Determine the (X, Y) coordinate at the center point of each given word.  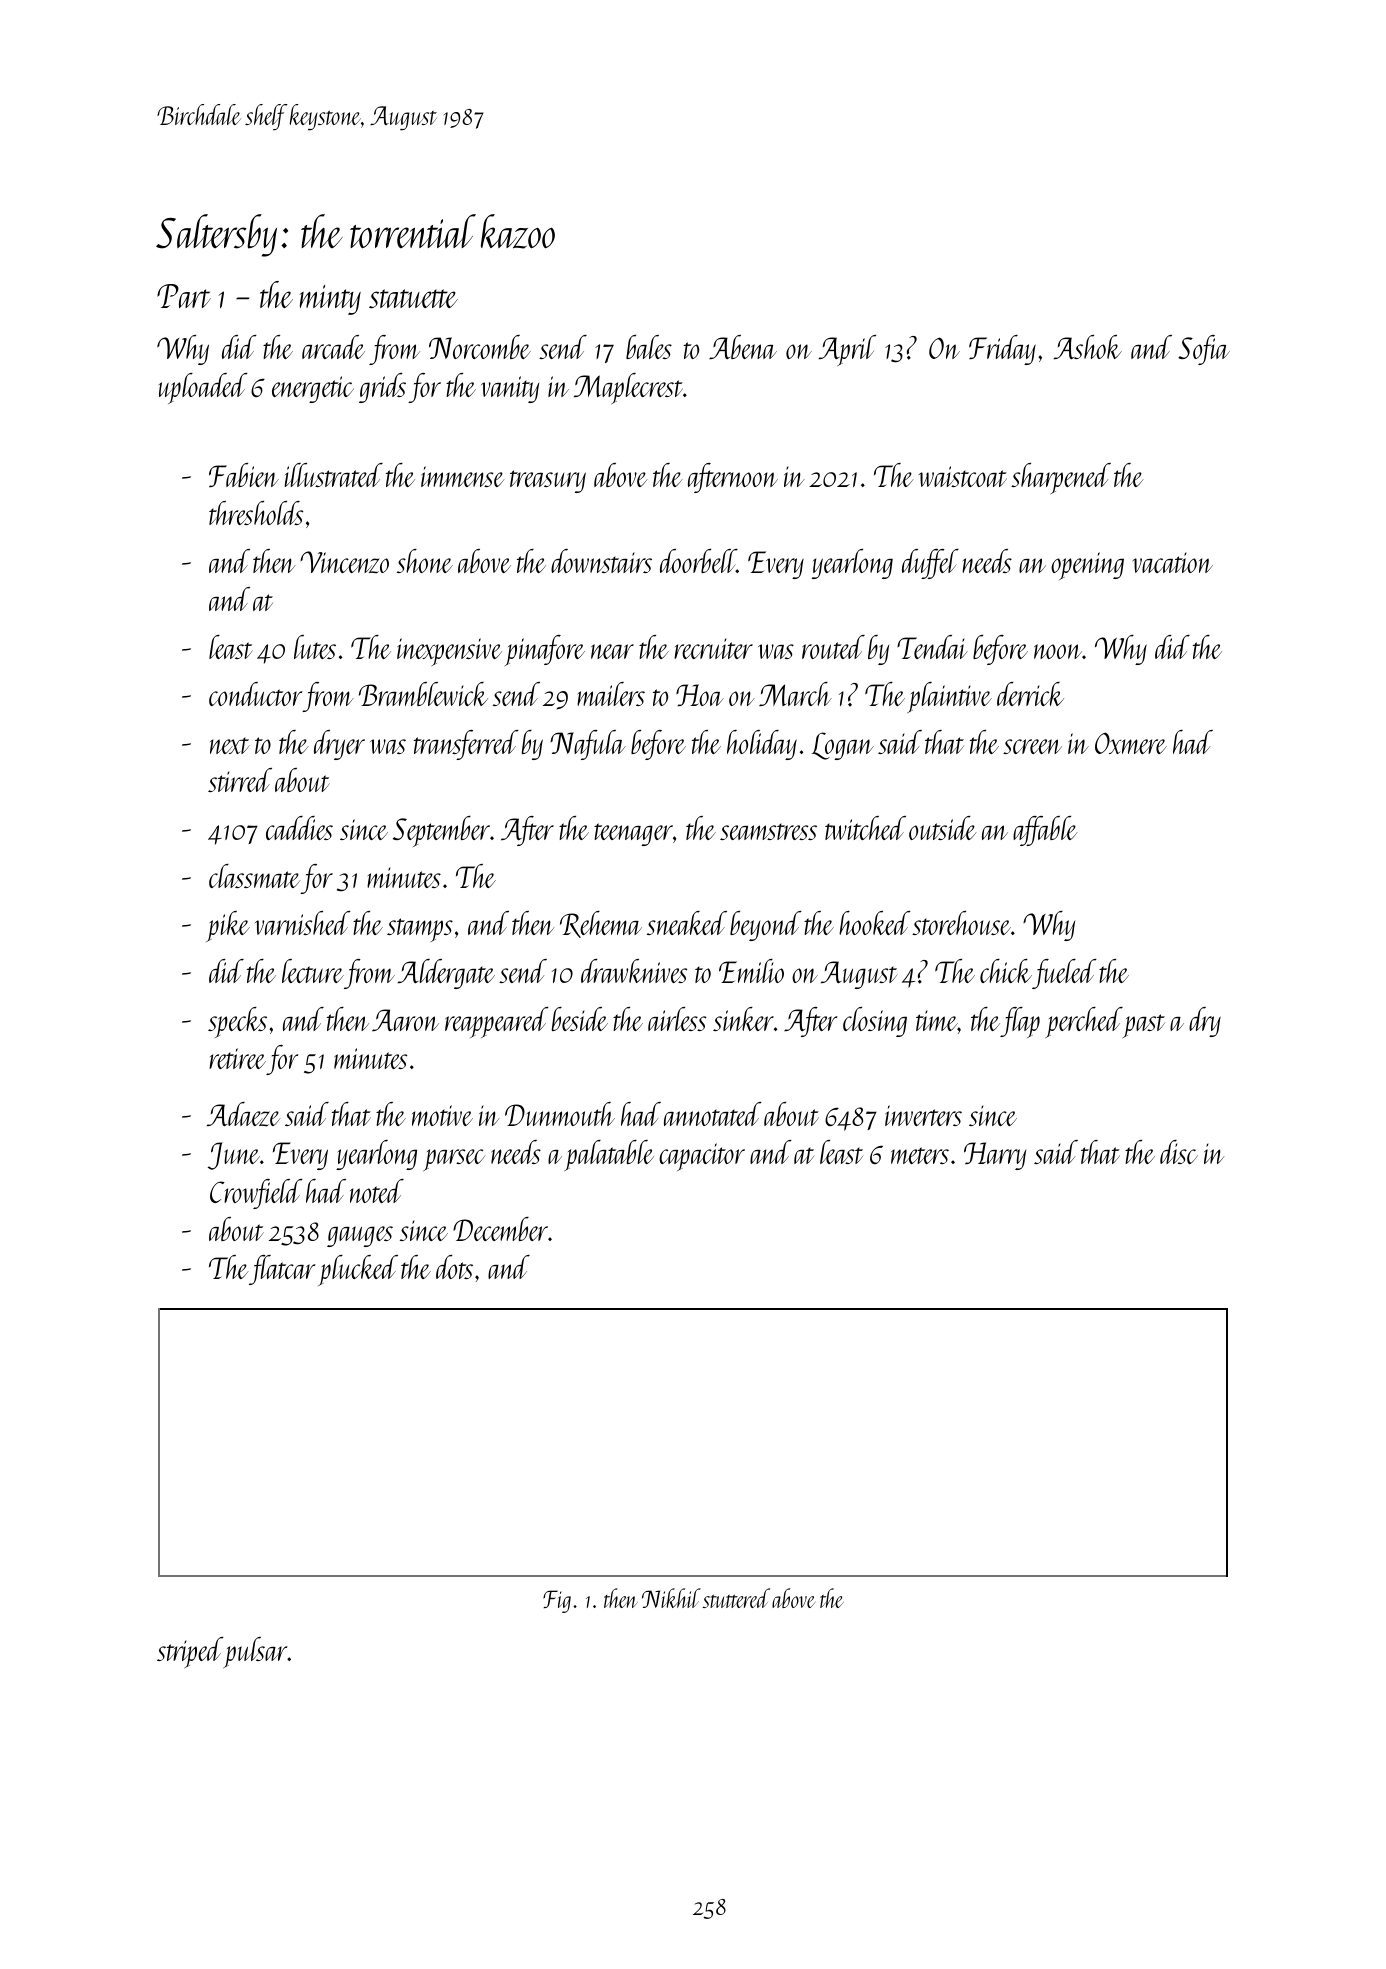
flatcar (282, 1270)
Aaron (405, 1020)
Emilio (751, 971)
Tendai (932, 647)
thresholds (256, 513)
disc (1179, 1152)
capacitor (702, 1157)
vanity (510, 389)
